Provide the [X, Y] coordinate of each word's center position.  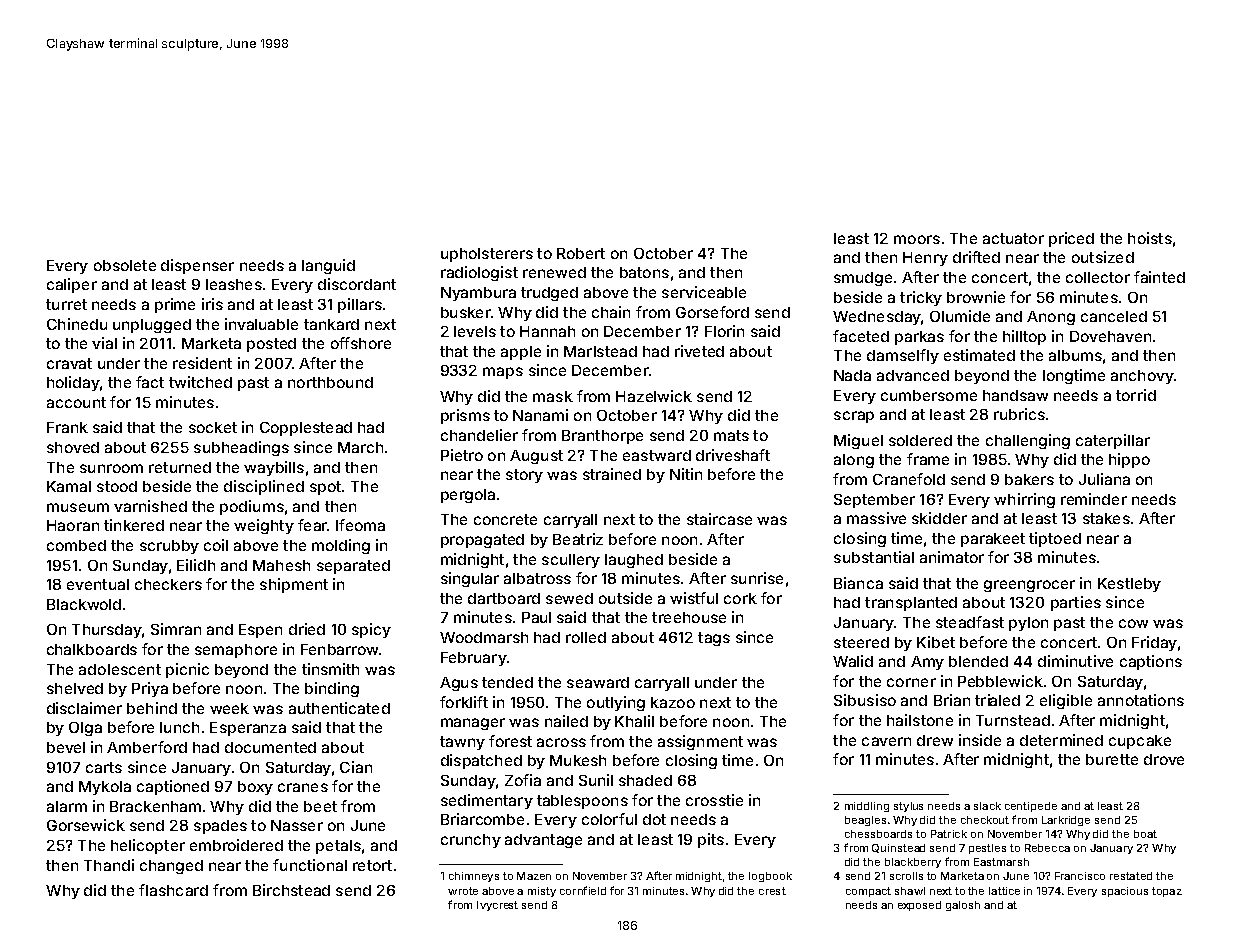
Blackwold [84, 604]
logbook [770, 877]
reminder [1094, 499]
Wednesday [877, 318]
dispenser [197, 266]
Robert [581, 253]
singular [470, 579]
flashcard [173, 890]
